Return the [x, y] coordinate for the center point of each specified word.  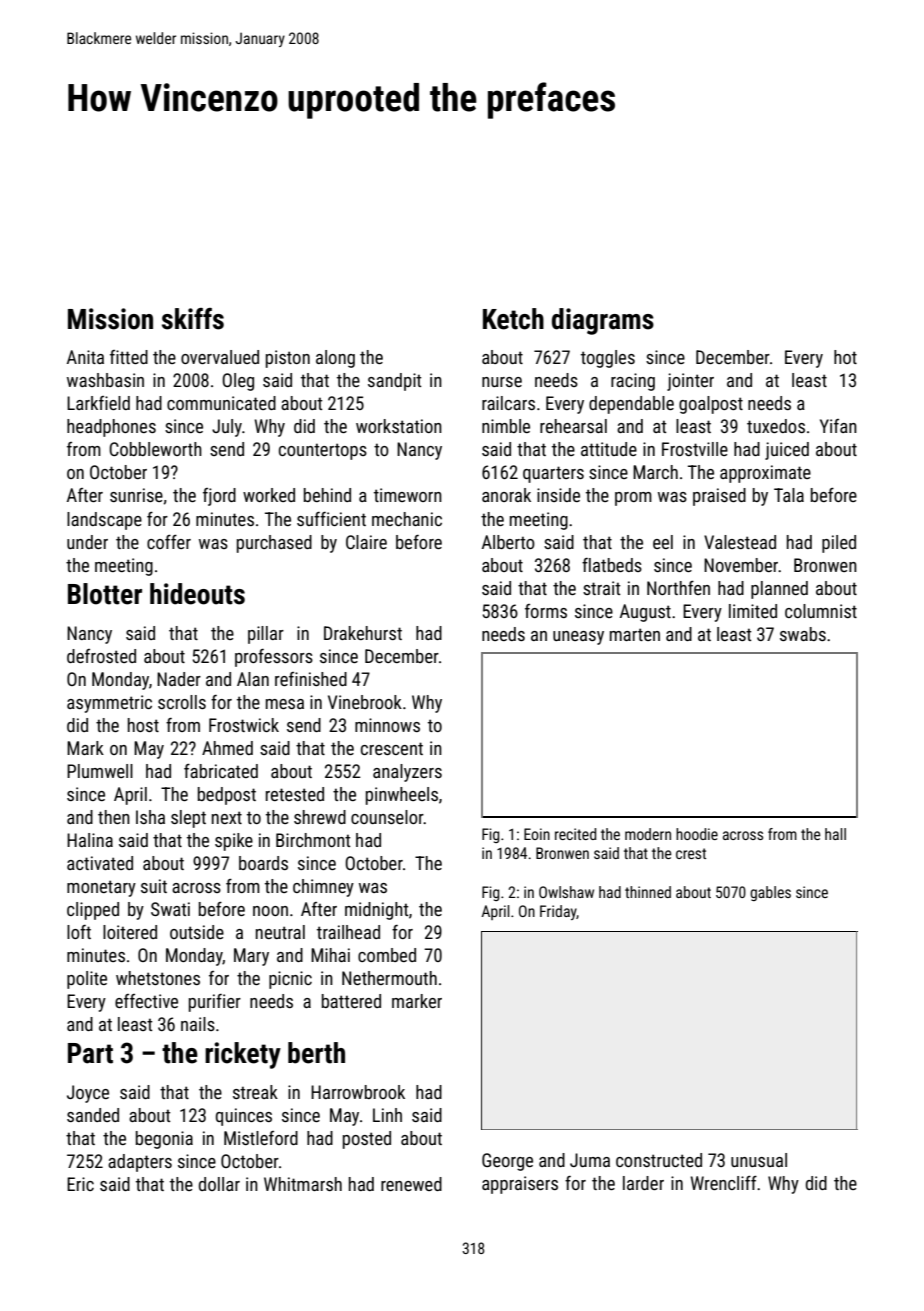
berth [316, 1053]
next [227, 817]
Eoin [537, 834]
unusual [759, 1160]
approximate [765, 474]
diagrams [603, 321]
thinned [648, 892]
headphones [111, 428]
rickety [243, 1055]
